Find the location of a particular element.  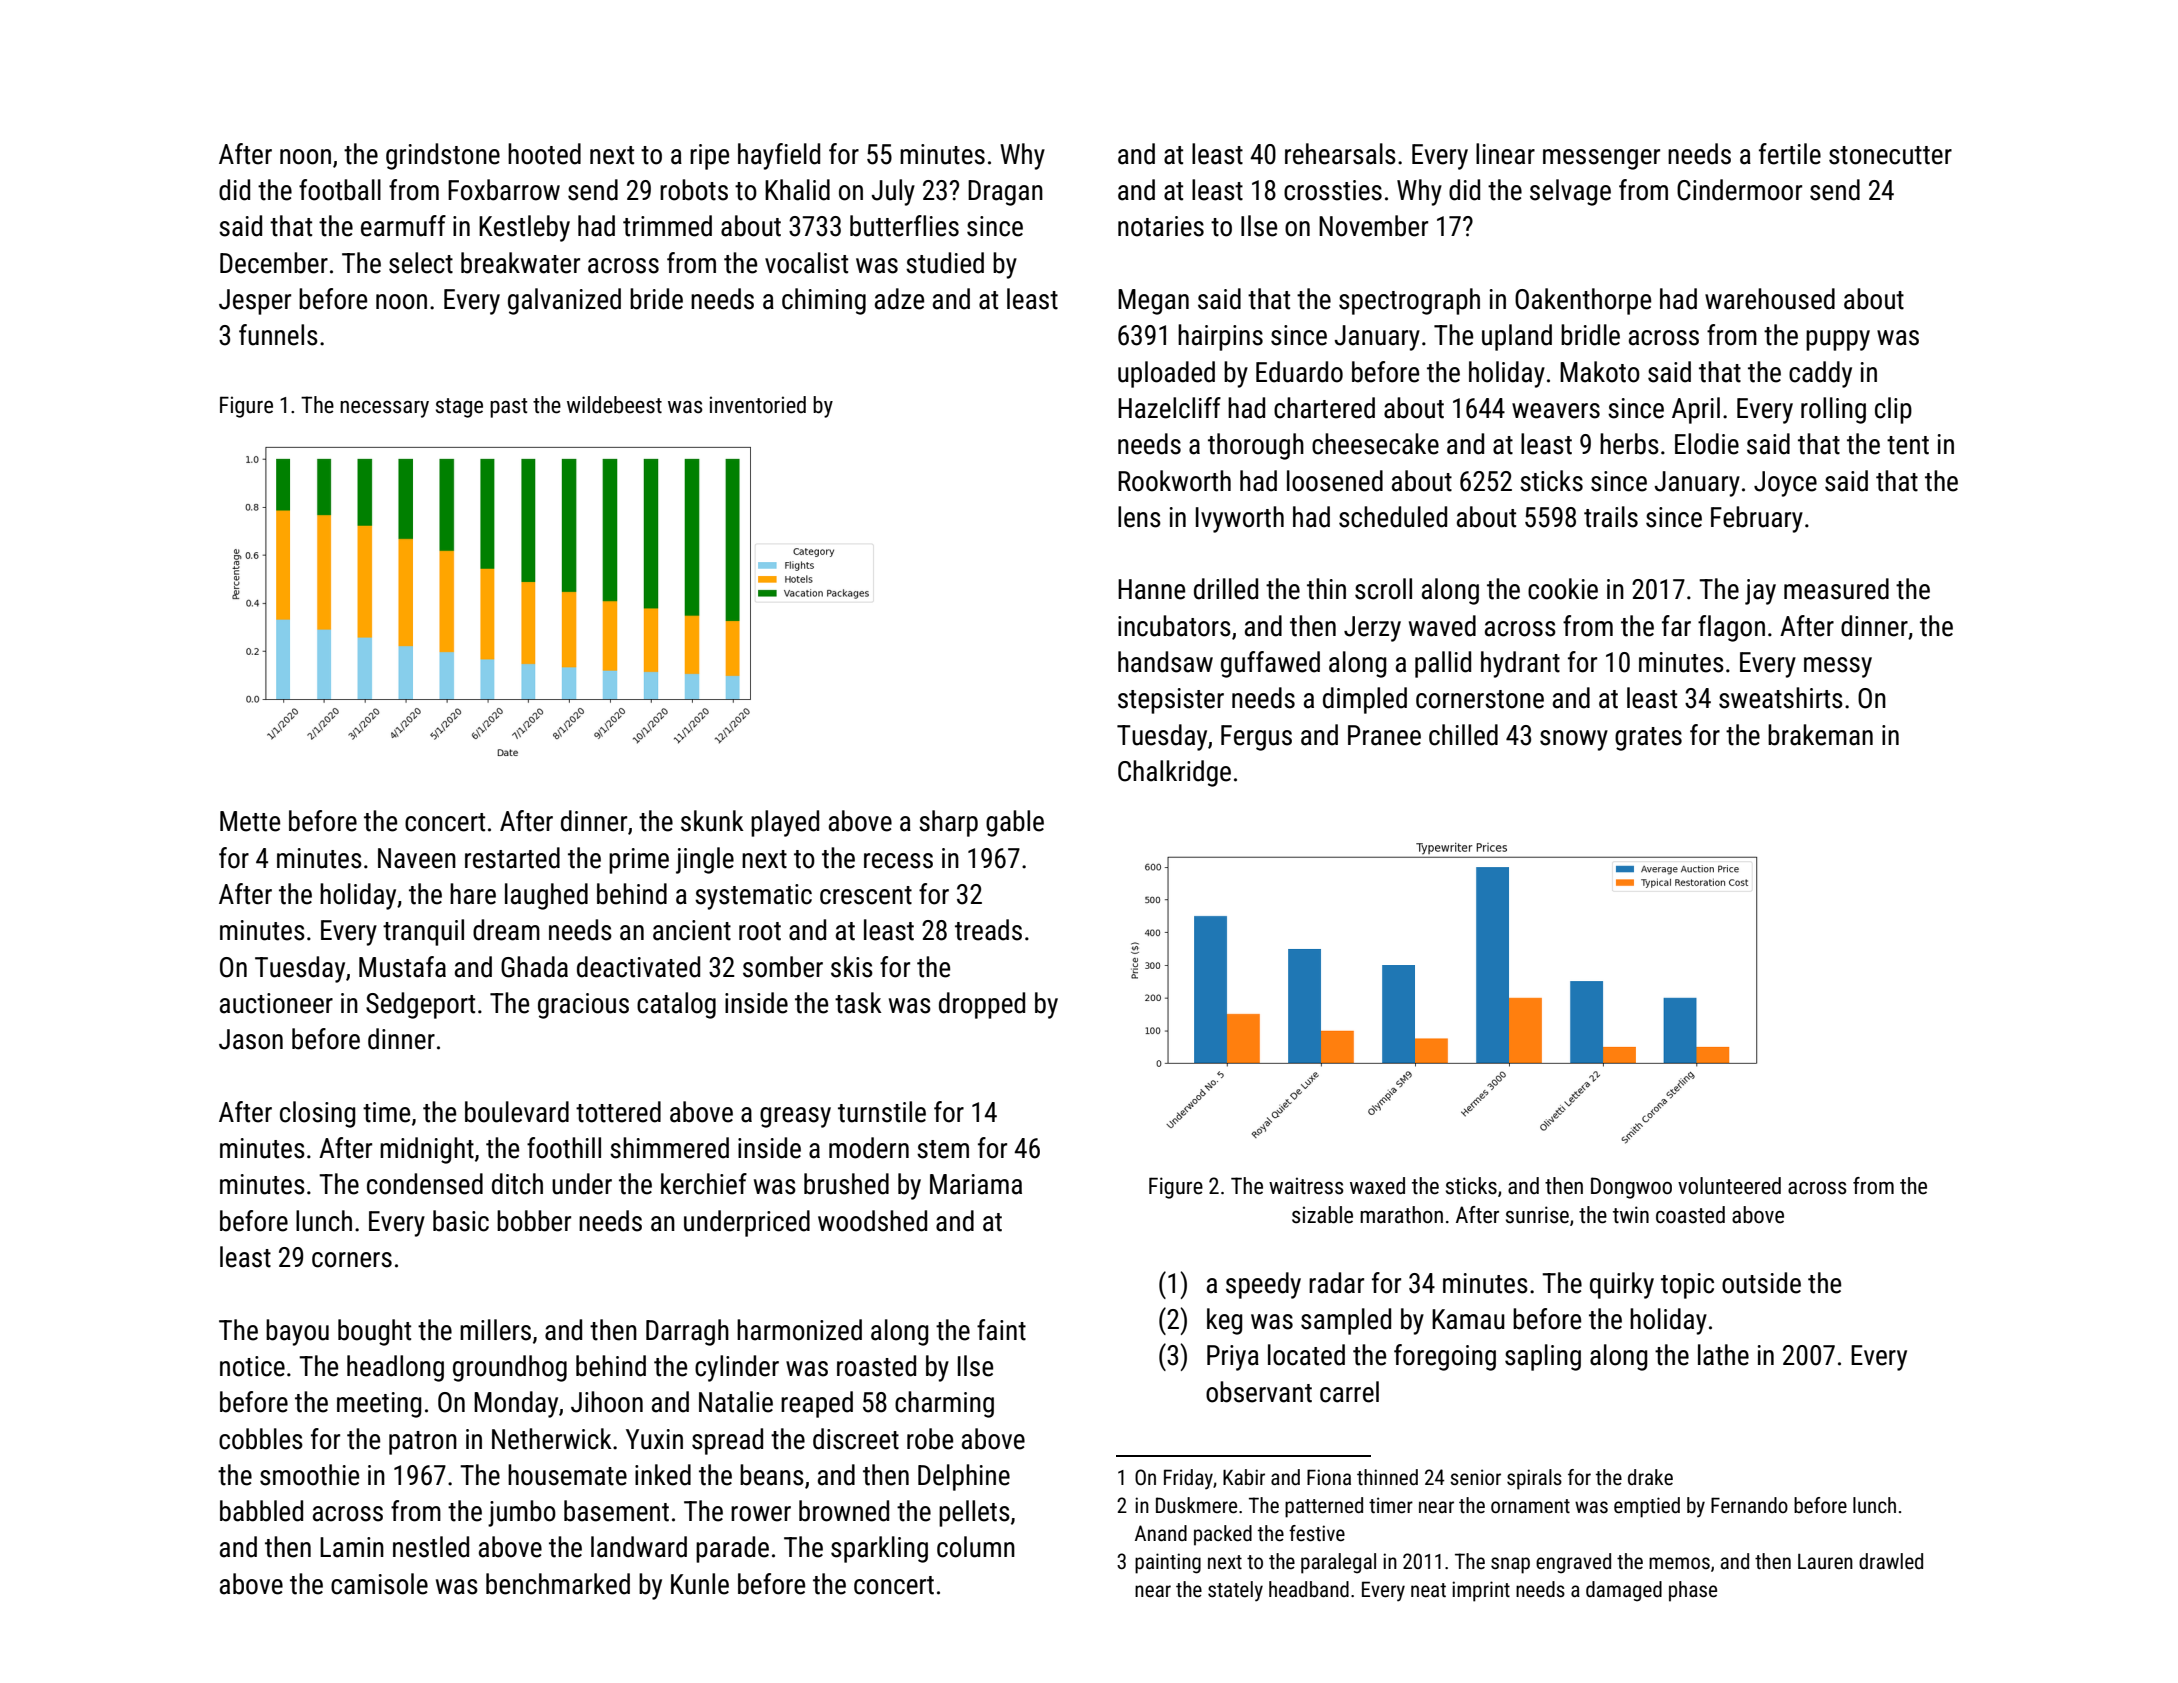

treads is located at coordinates (988, 930).
